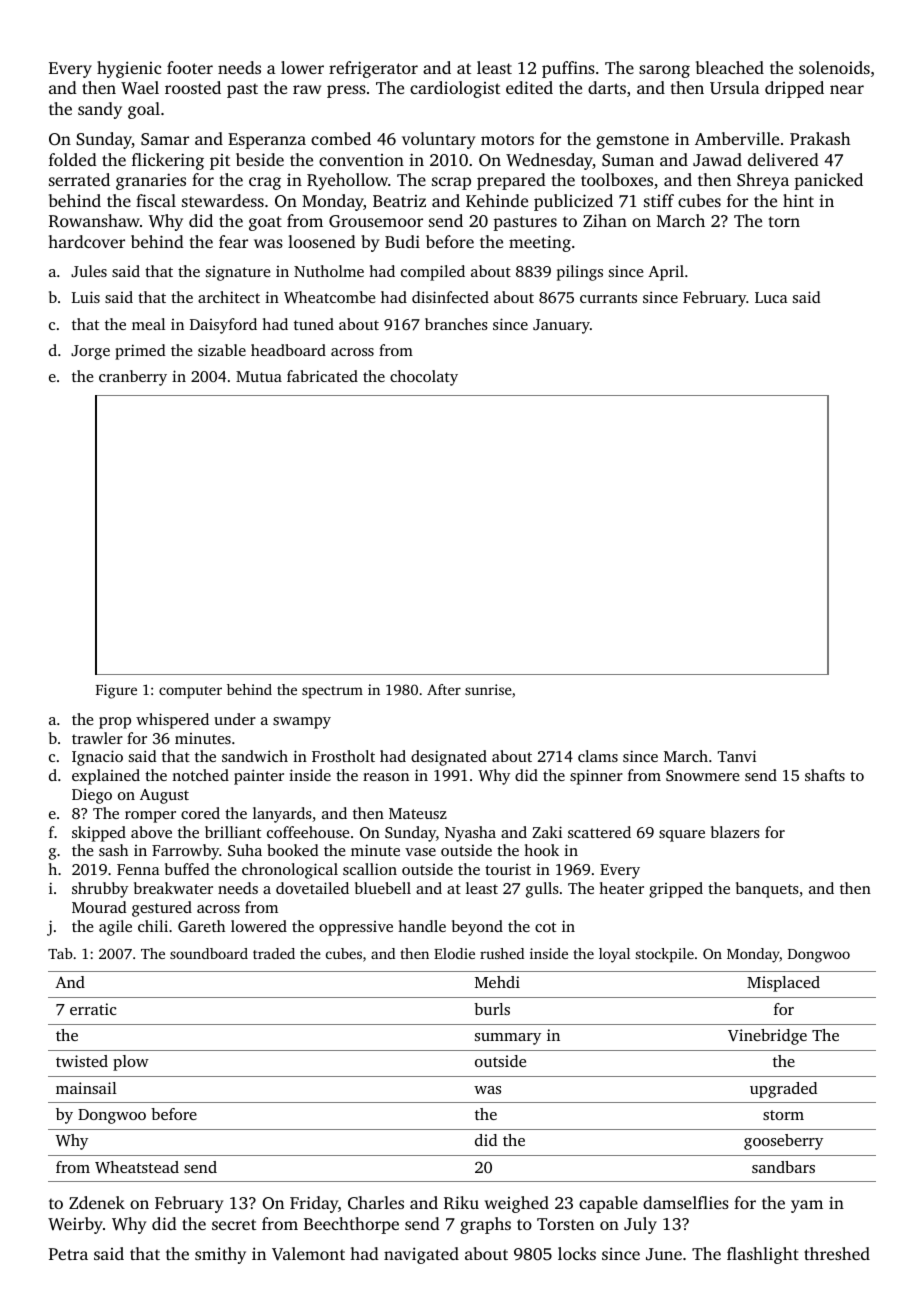 The height and width of the screenshot is (1308, 924). What do you see at coordinates (129, 69) in the screenshot?
I see `hygienic` at bounding box center [129, 69].
